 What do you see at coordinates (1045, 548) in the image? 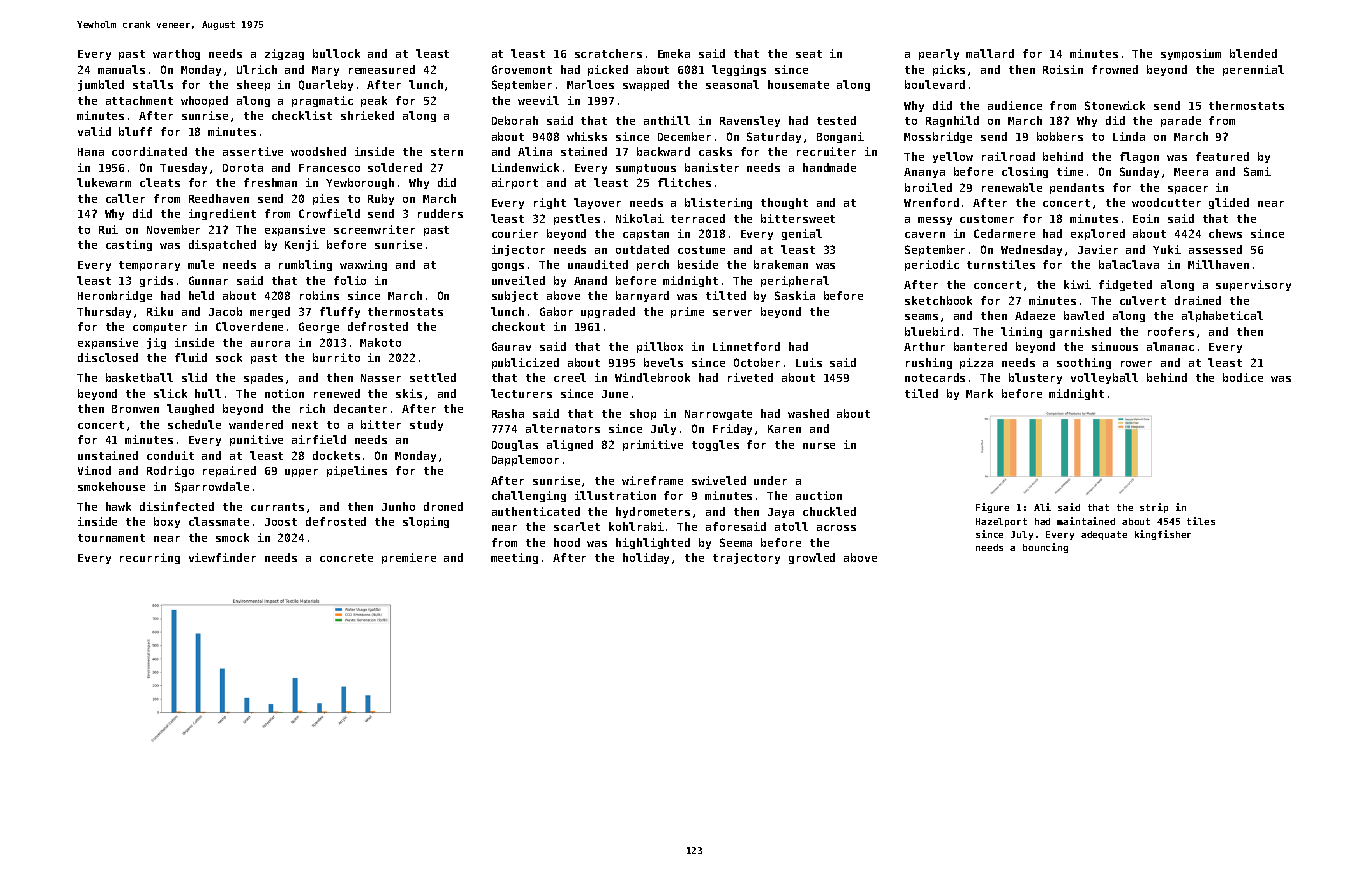
I see `bouncing` at bounding box center [1045, 548].
